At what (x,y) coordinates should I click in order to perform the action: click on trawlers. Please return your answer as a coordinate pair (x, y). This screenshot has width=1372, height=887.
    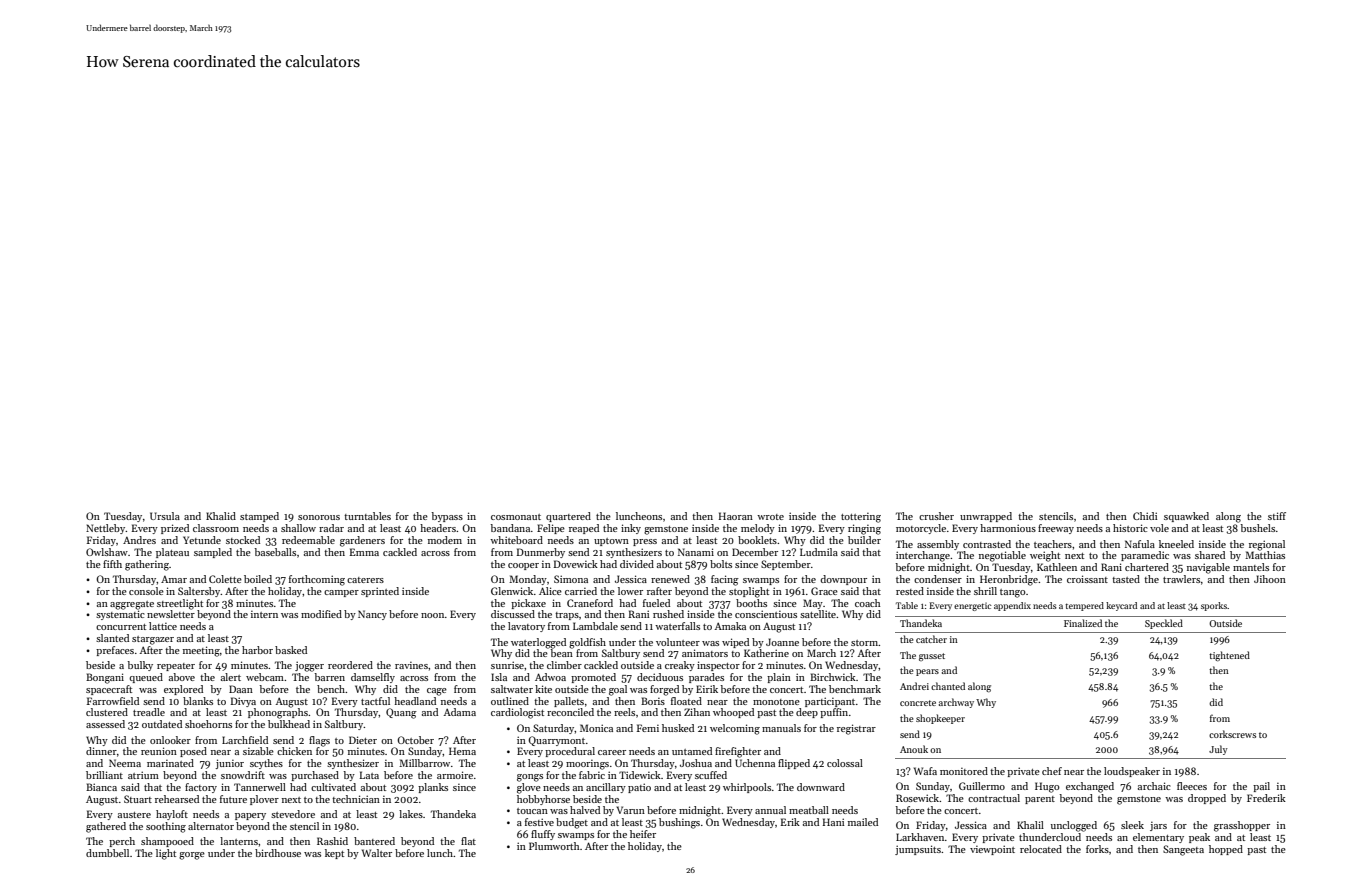
    Looking at the image, I should click on (1181, 579).
